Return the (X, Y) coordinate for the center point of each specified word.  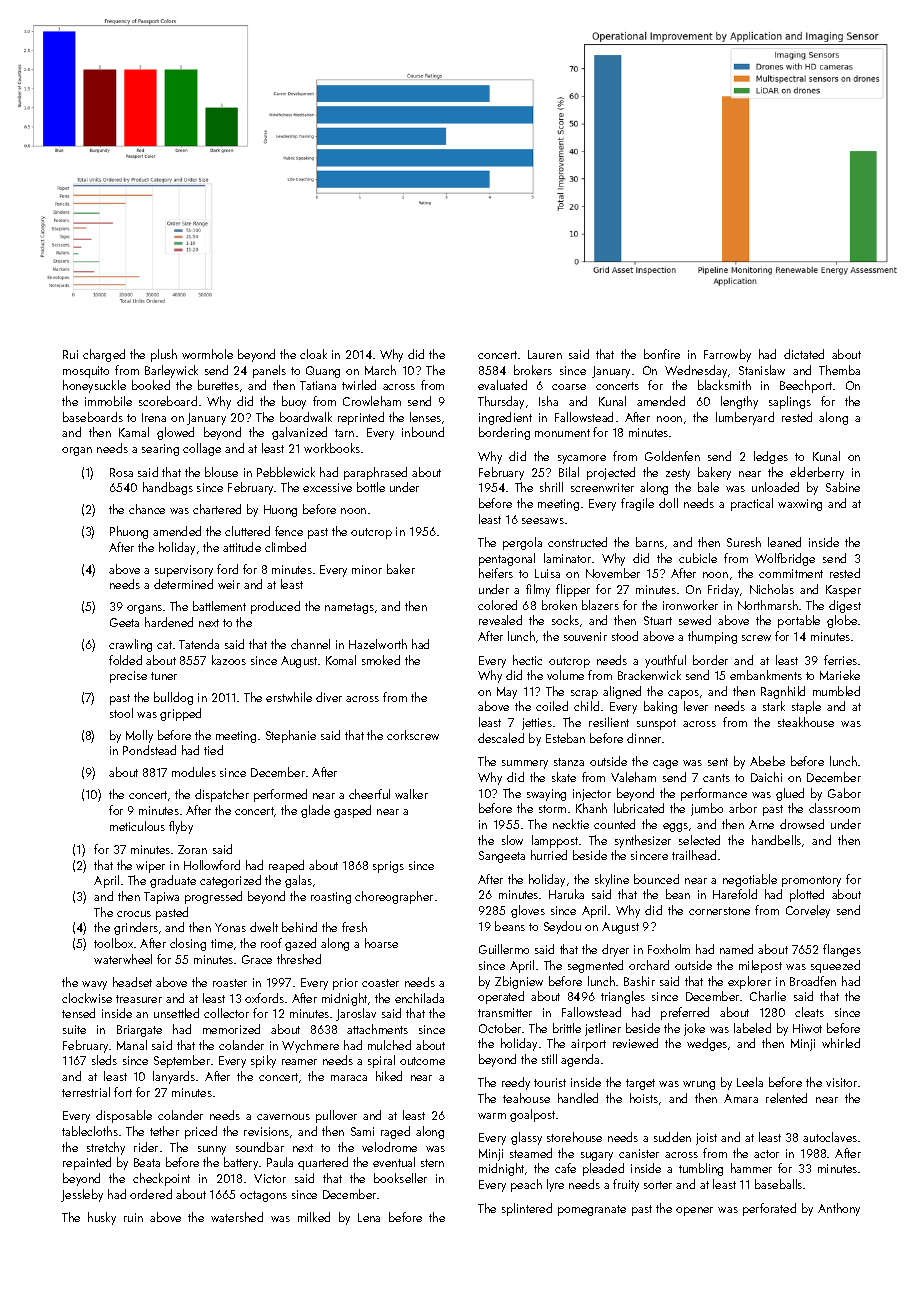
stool (121, 713)
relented (786, 1098)
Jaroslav (356, 1014)
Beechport (806, 386)
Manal (132, 1045)
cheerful (369, 794)
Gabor (844, 793)
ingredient (505, 418)
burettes (218, 385)
